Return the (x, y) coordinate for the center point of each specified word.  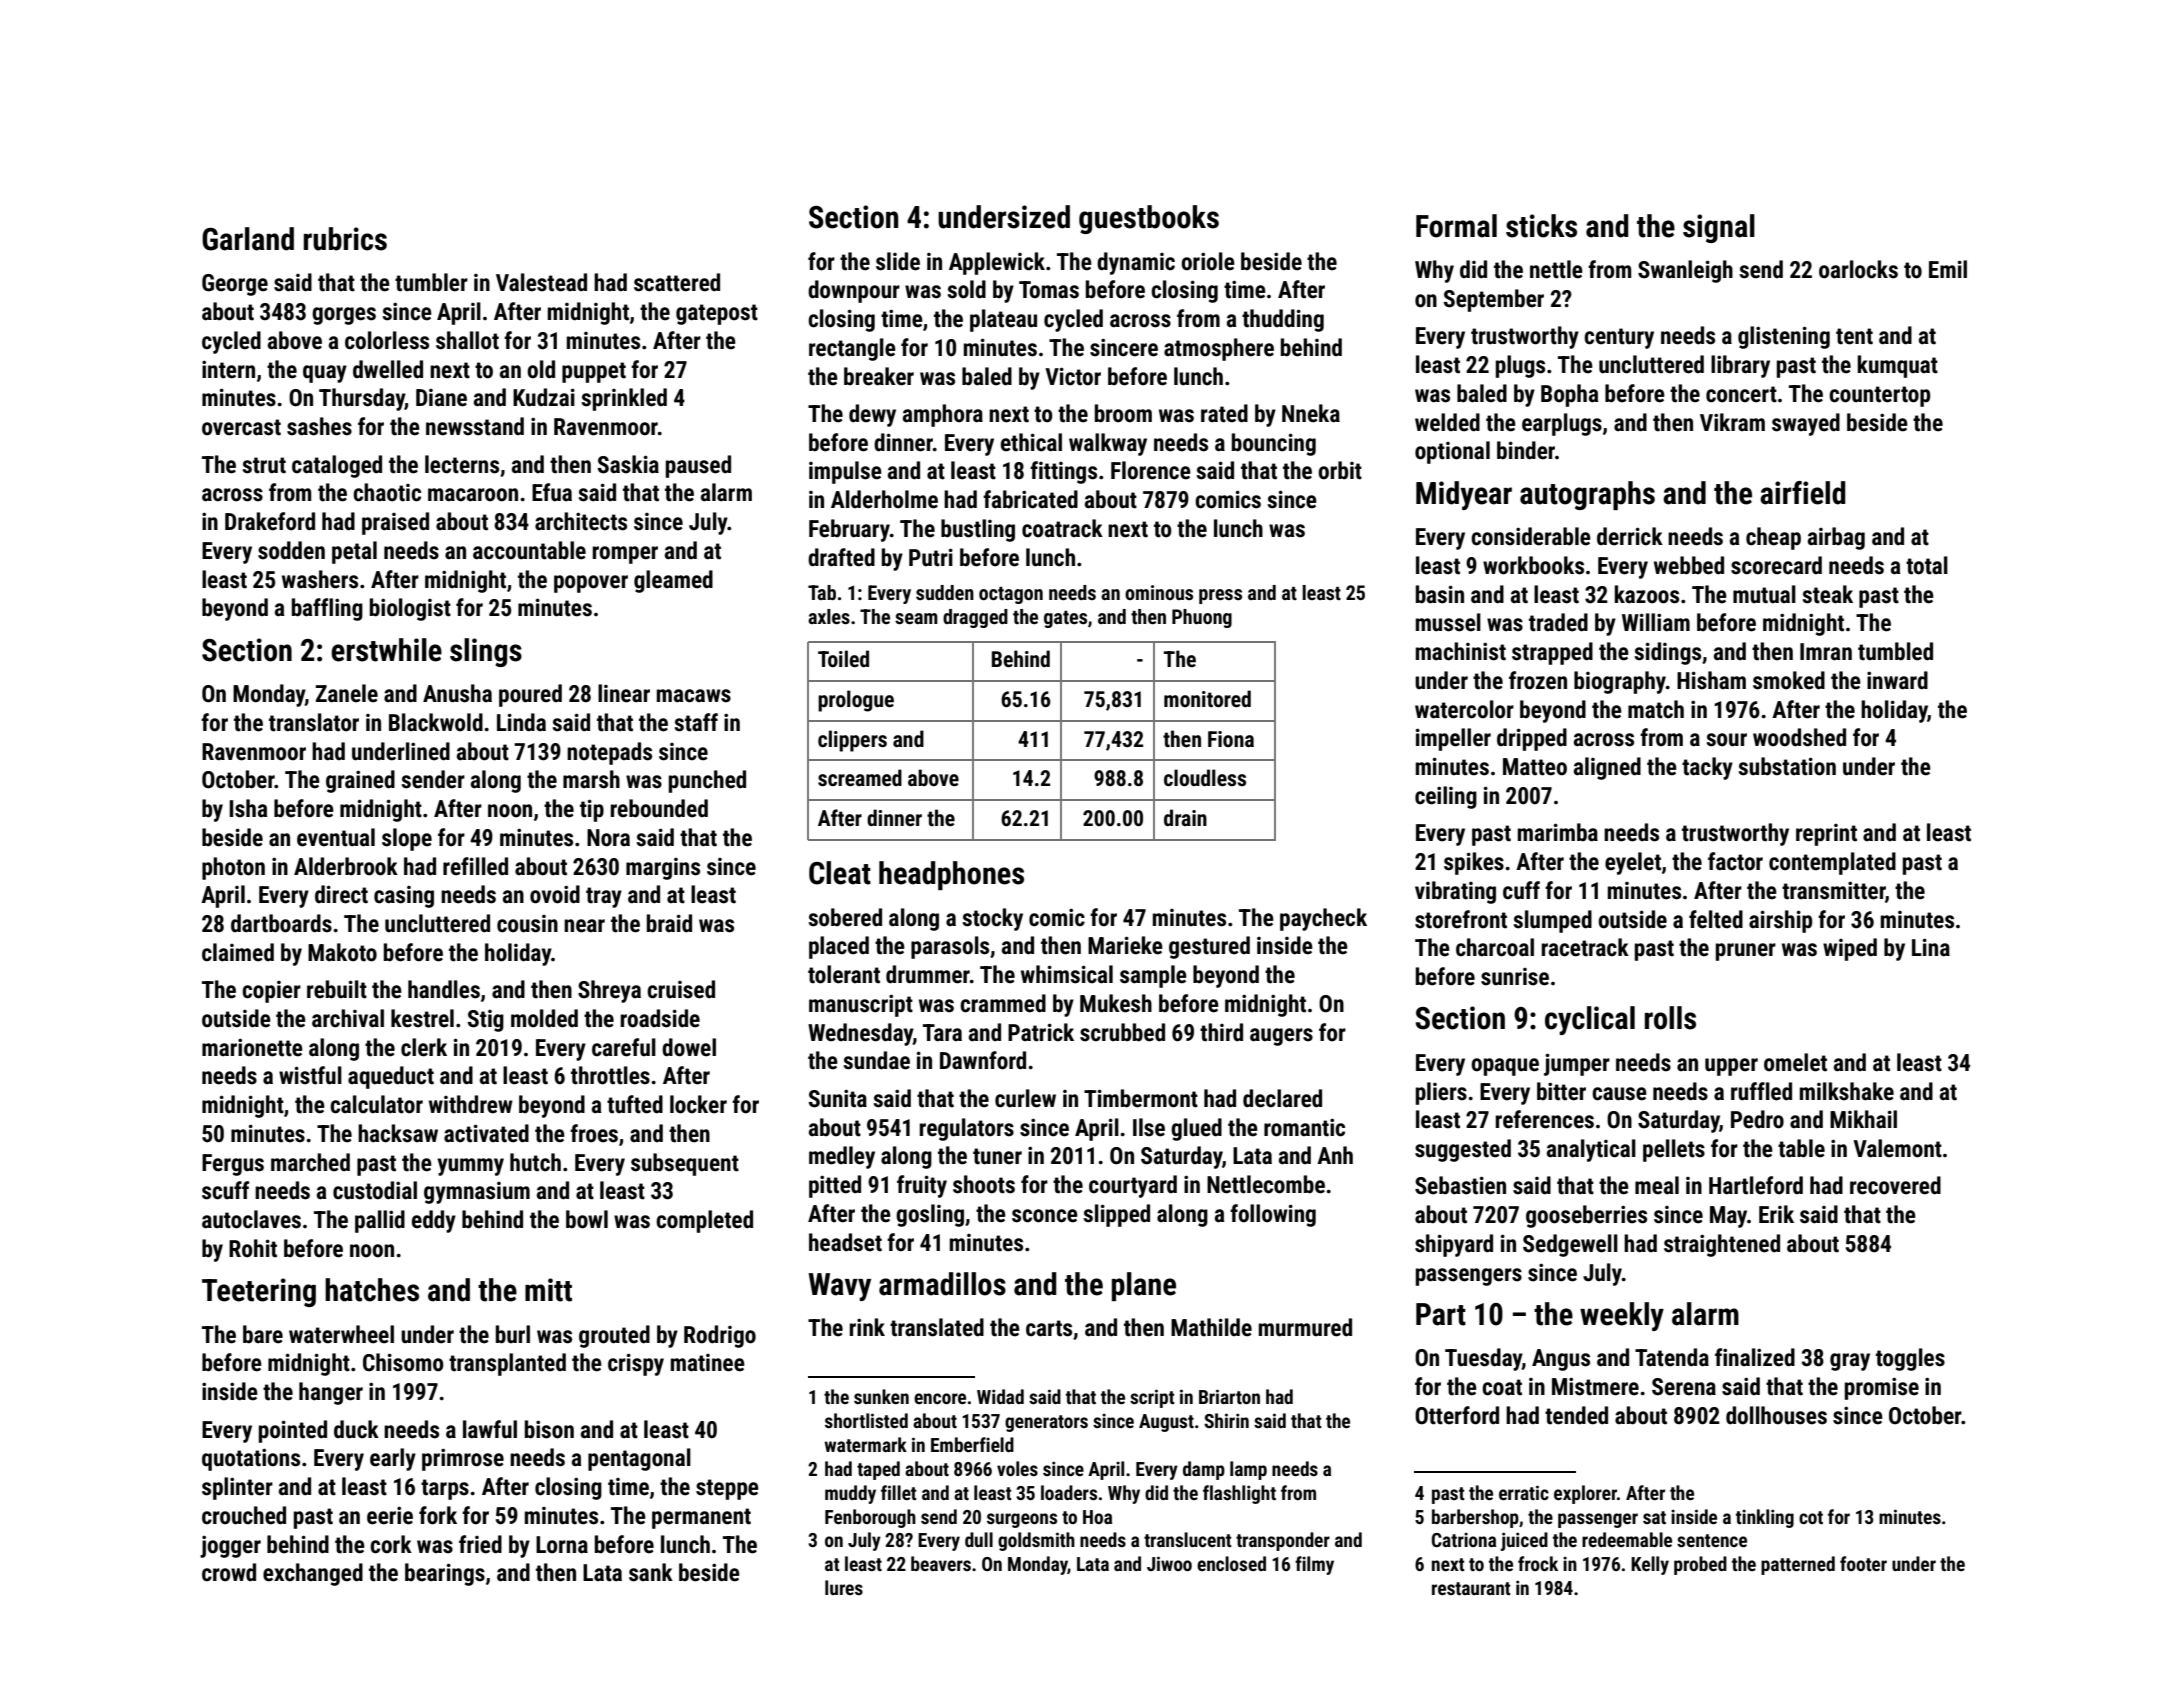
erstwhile (386, 650)
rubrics (345, 239)
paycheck (1323, 919)
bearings (445, 1574)
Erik (1776, 1214)
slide (898, 261)
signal (1719, 228)
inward (1897, 680)
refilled (475, 866)
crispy (636, 1364)
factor (1735, 861)
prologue (856, 701)
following (1273, 1215)
